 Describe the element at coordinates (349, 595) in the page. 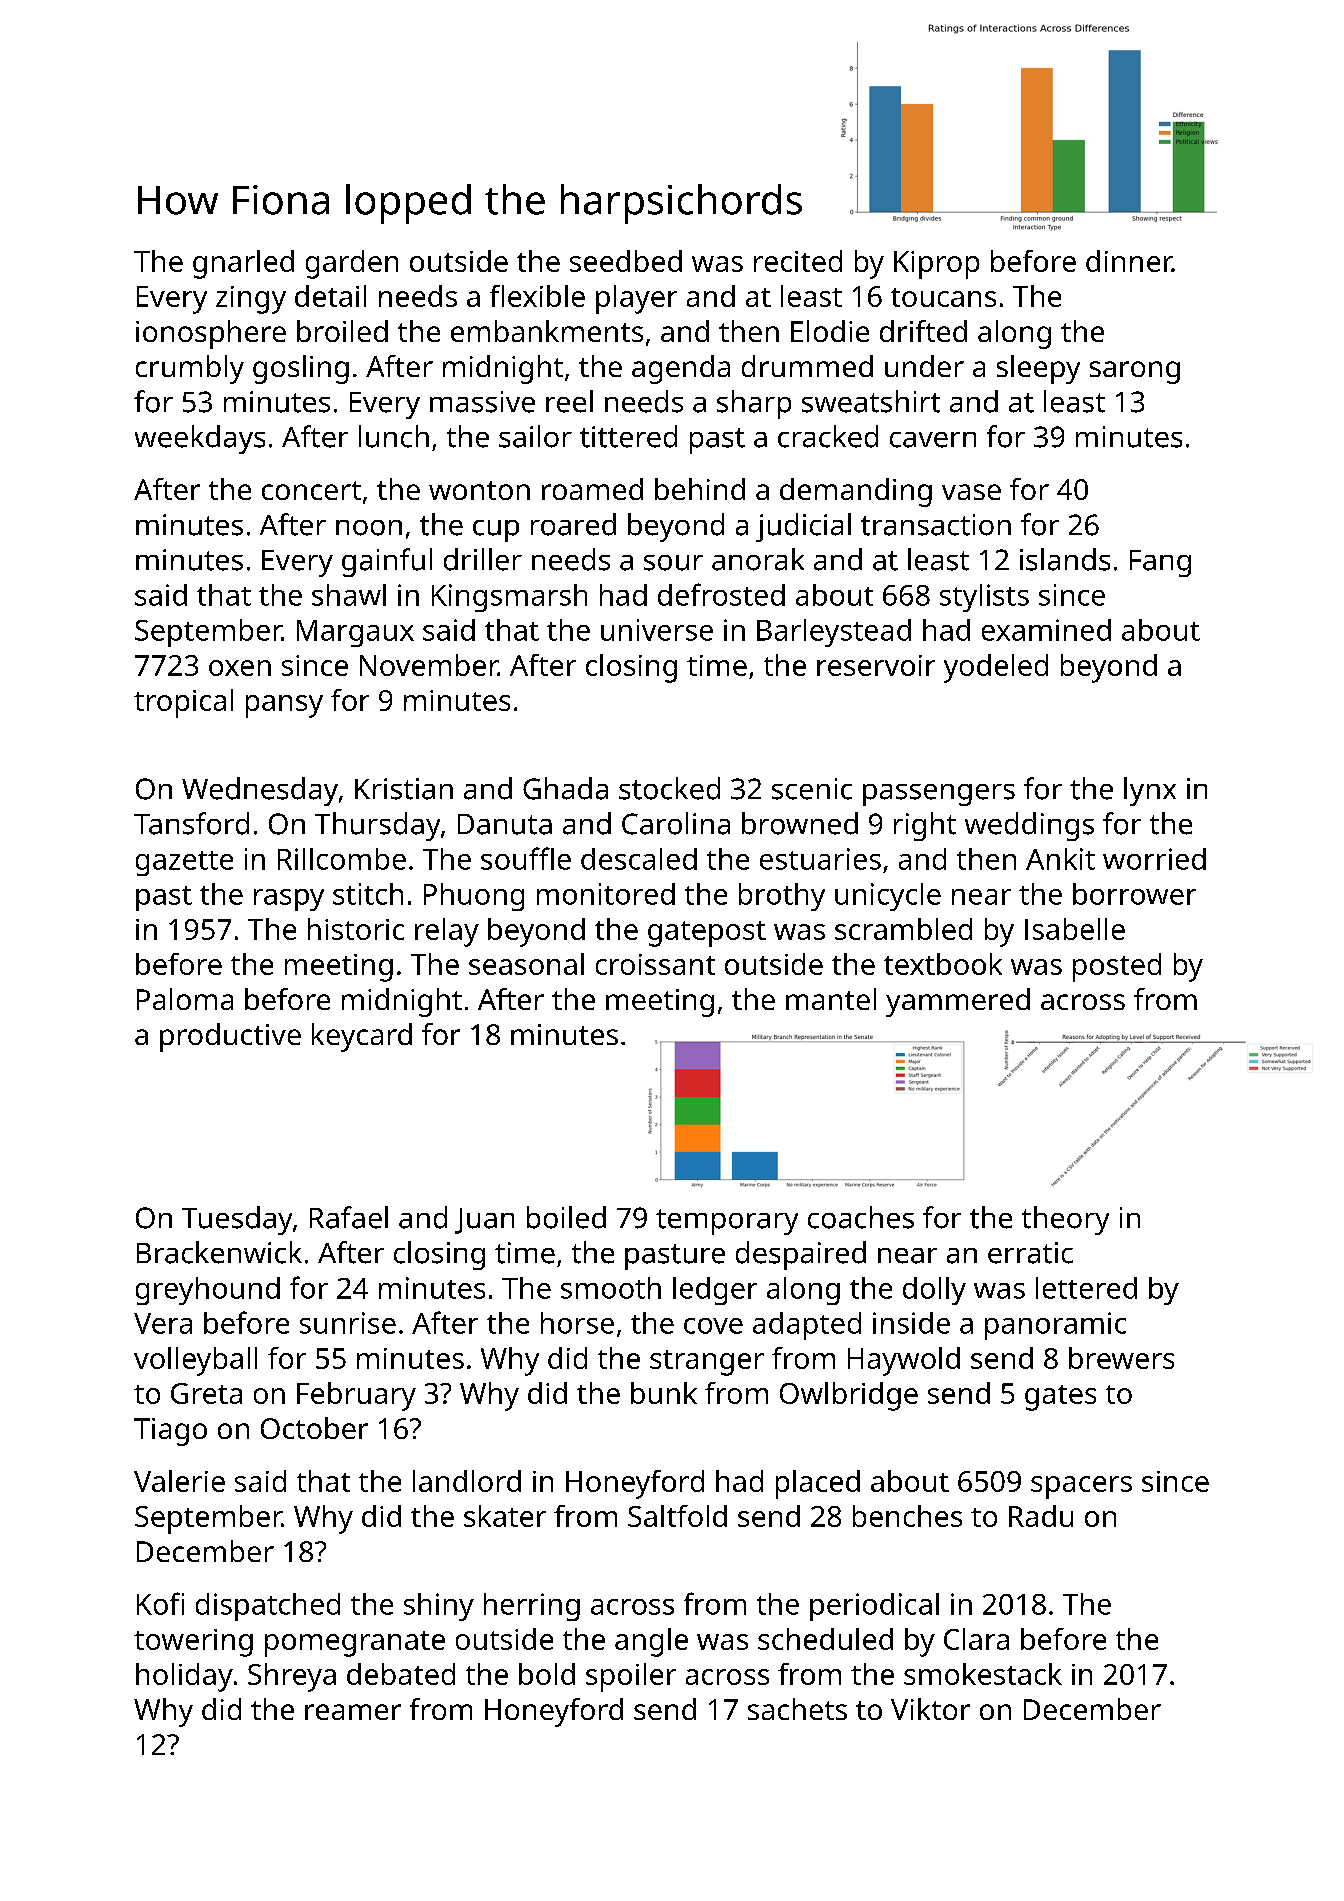

I see `shawl` at that location.
